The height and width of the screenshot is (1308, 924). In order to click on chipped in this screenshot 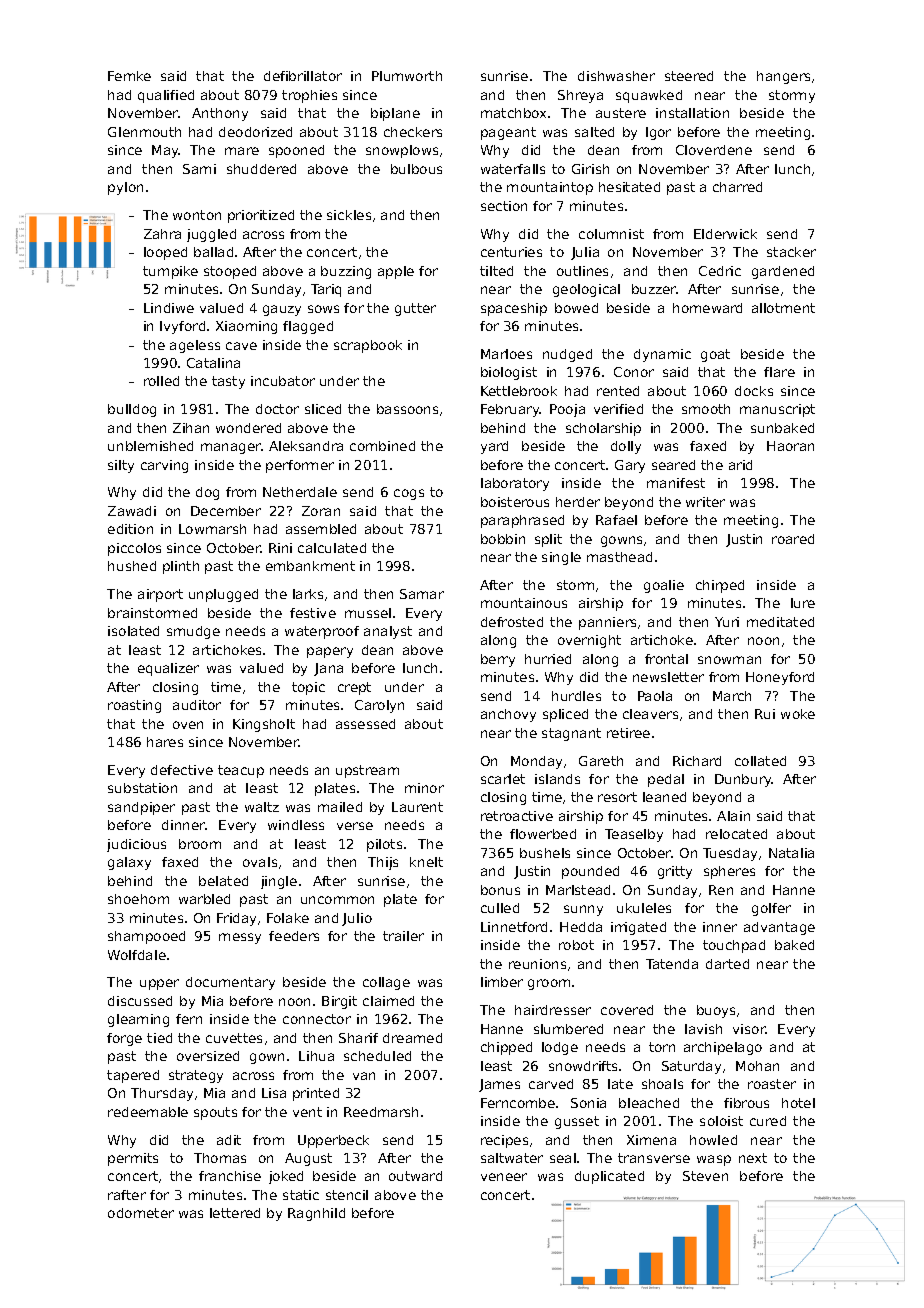, I will do `click(506, 1048)`.
